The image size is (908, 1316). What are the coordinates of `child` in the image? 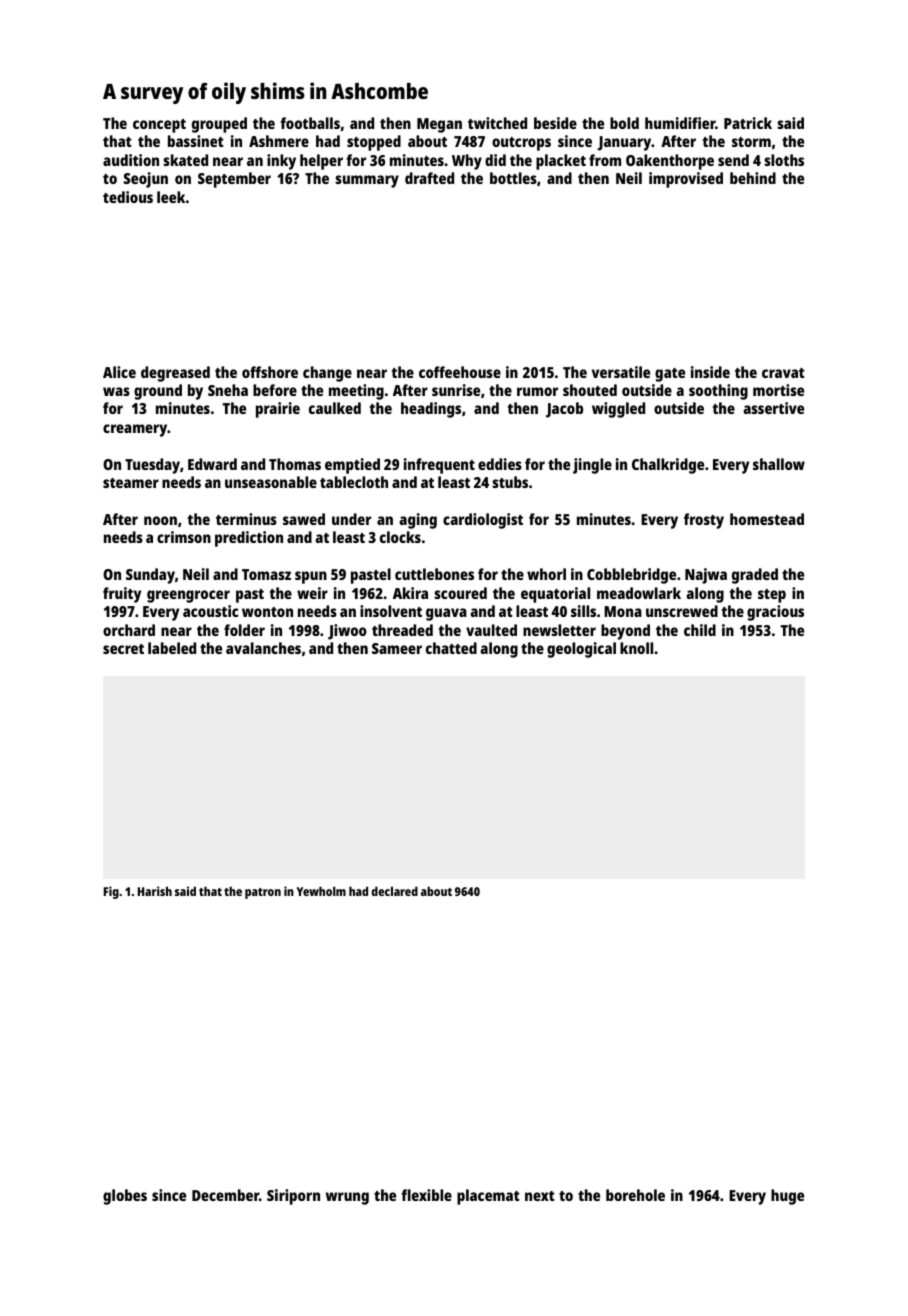 It's located at (700, 630).
